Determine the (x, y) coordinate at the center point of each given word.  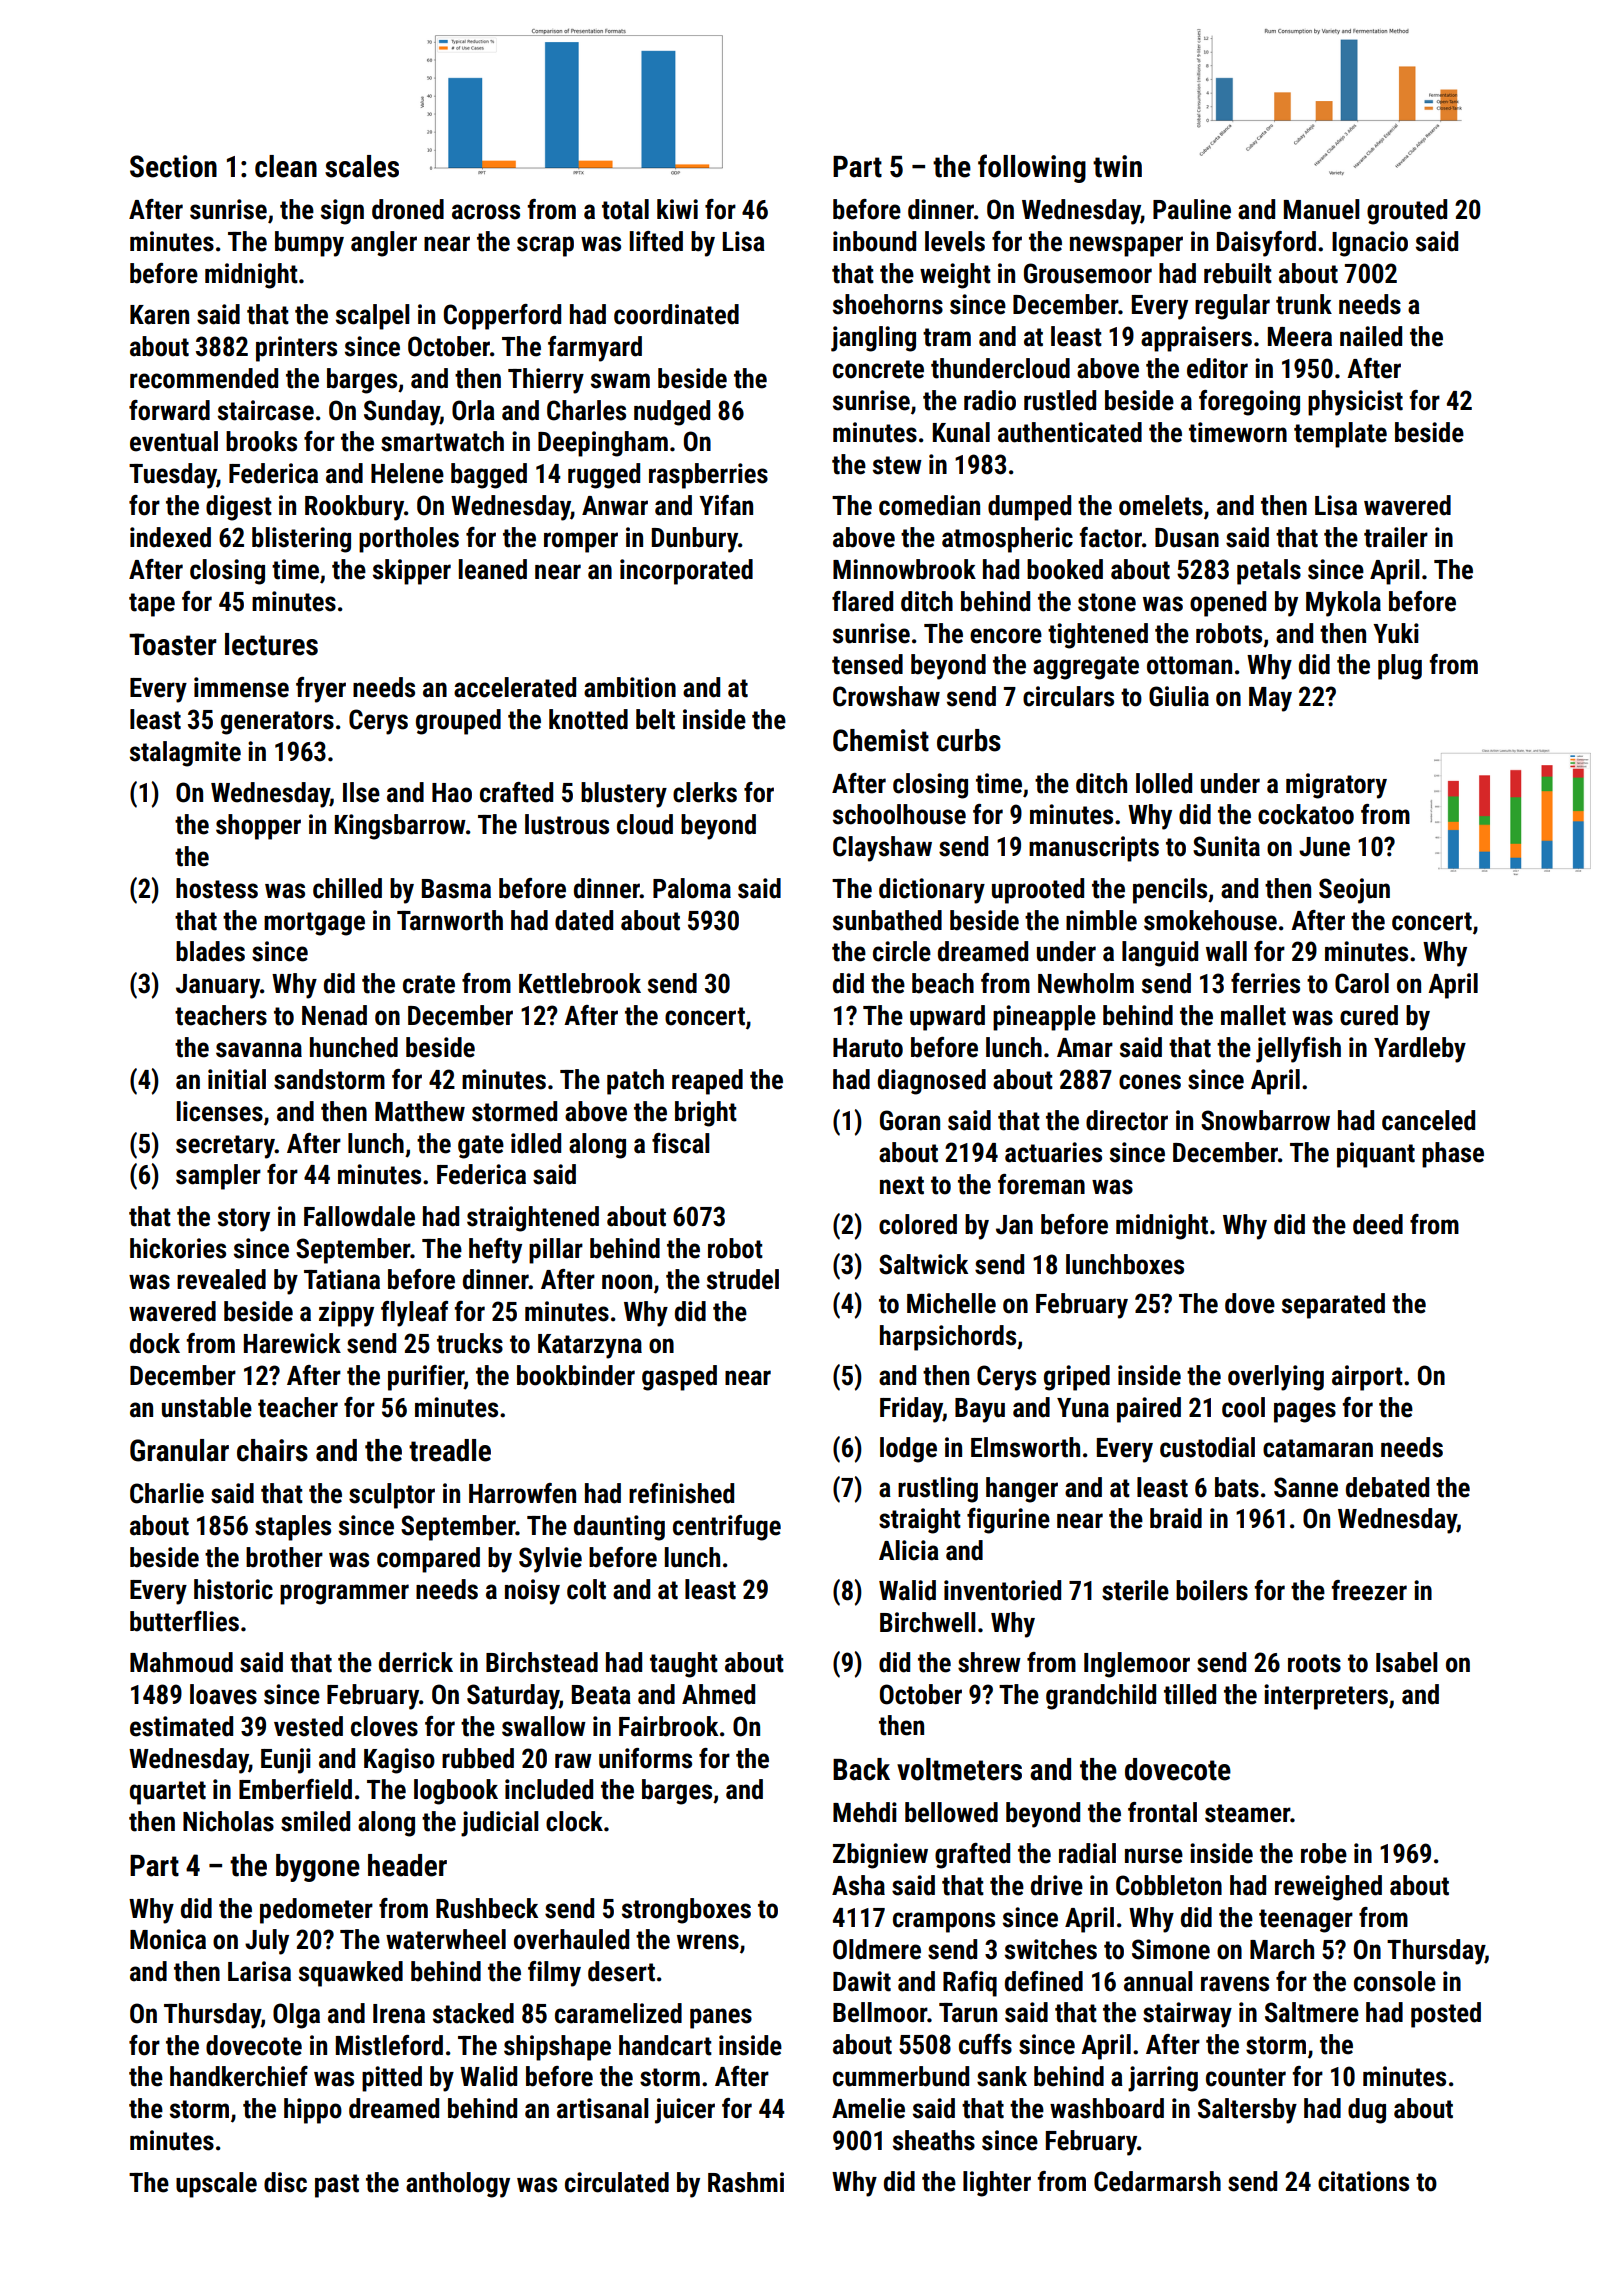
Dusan (1187, 538)
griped (1077, 1378)
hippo (313, 2111)
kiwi (677, 209)
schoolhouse (899, 814)
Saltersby (1247, 2111)
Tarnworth (450, 920)
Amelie (868, 2108)
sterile (1135, 1590)
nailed (1371, 336)
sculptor (392, 1496)
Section (173, 166)
